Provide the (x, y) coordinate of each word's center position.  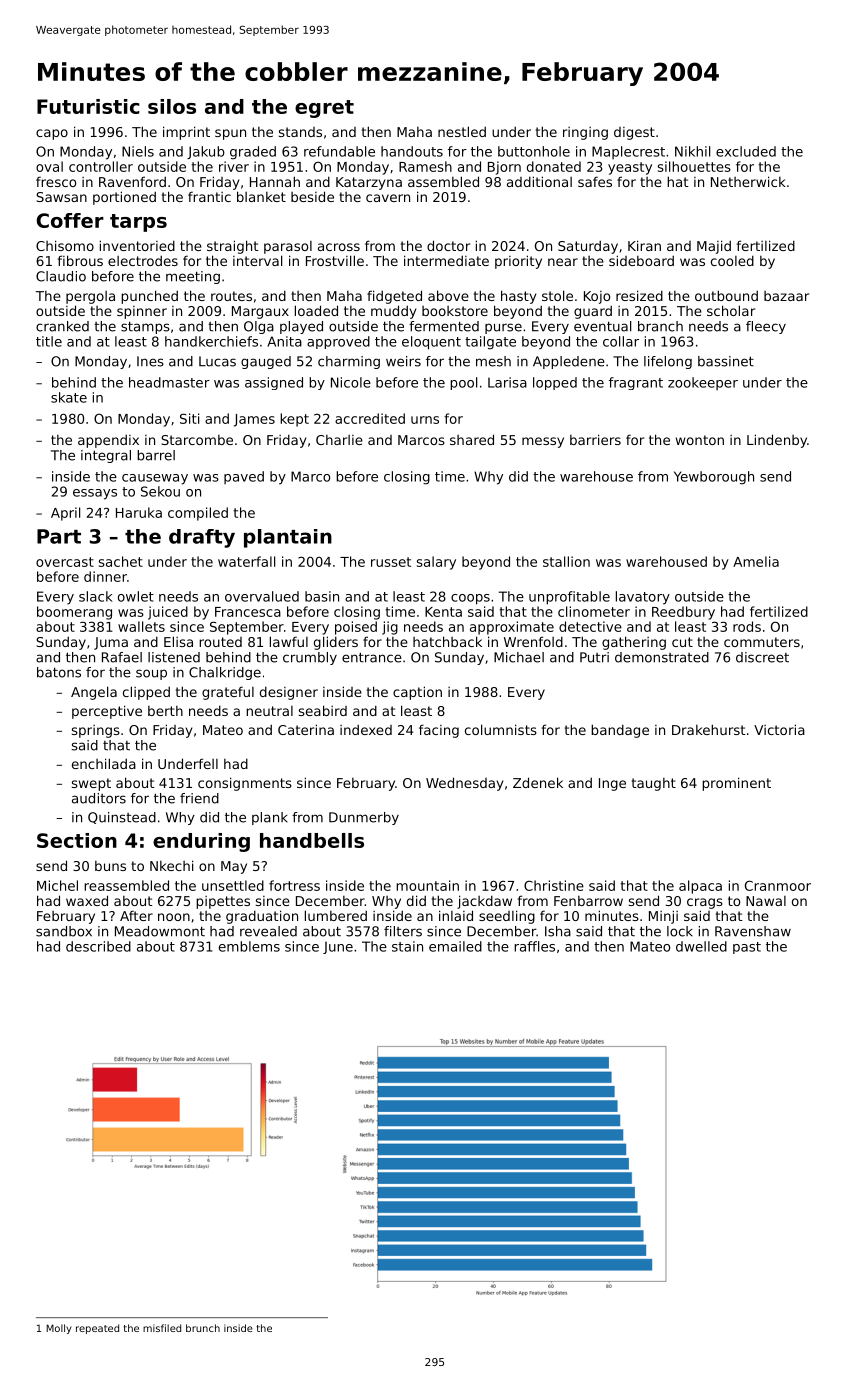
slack (96, 596)
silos (172, 106)
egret (324, 109)
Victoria (779, 729)
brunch (203, 1328)
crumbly (310, 658)
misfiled (162, 1328)
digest (634, 133)
